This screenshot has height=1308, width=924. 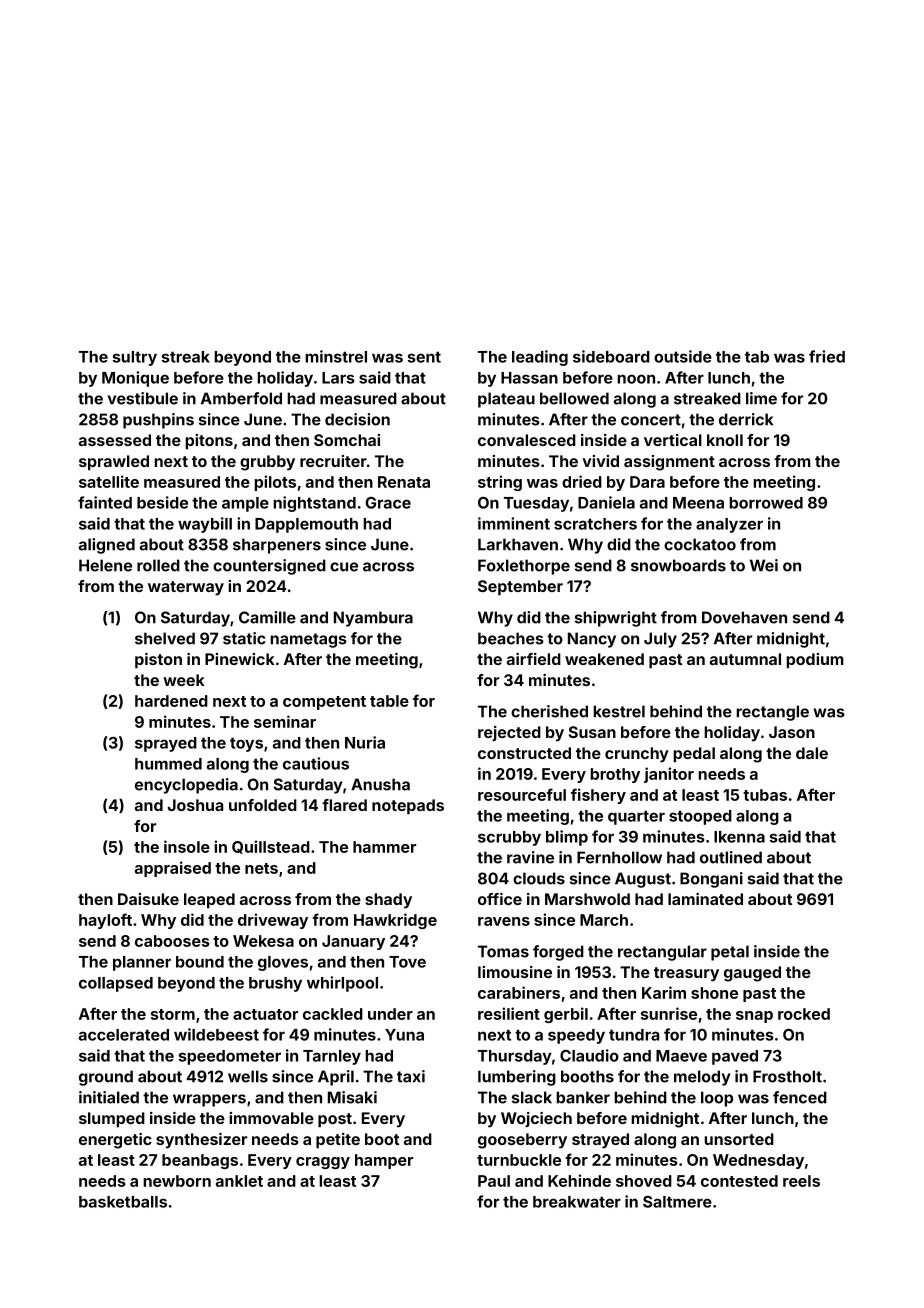 I want to click on Nyambura, so click(x=373, y=619).
